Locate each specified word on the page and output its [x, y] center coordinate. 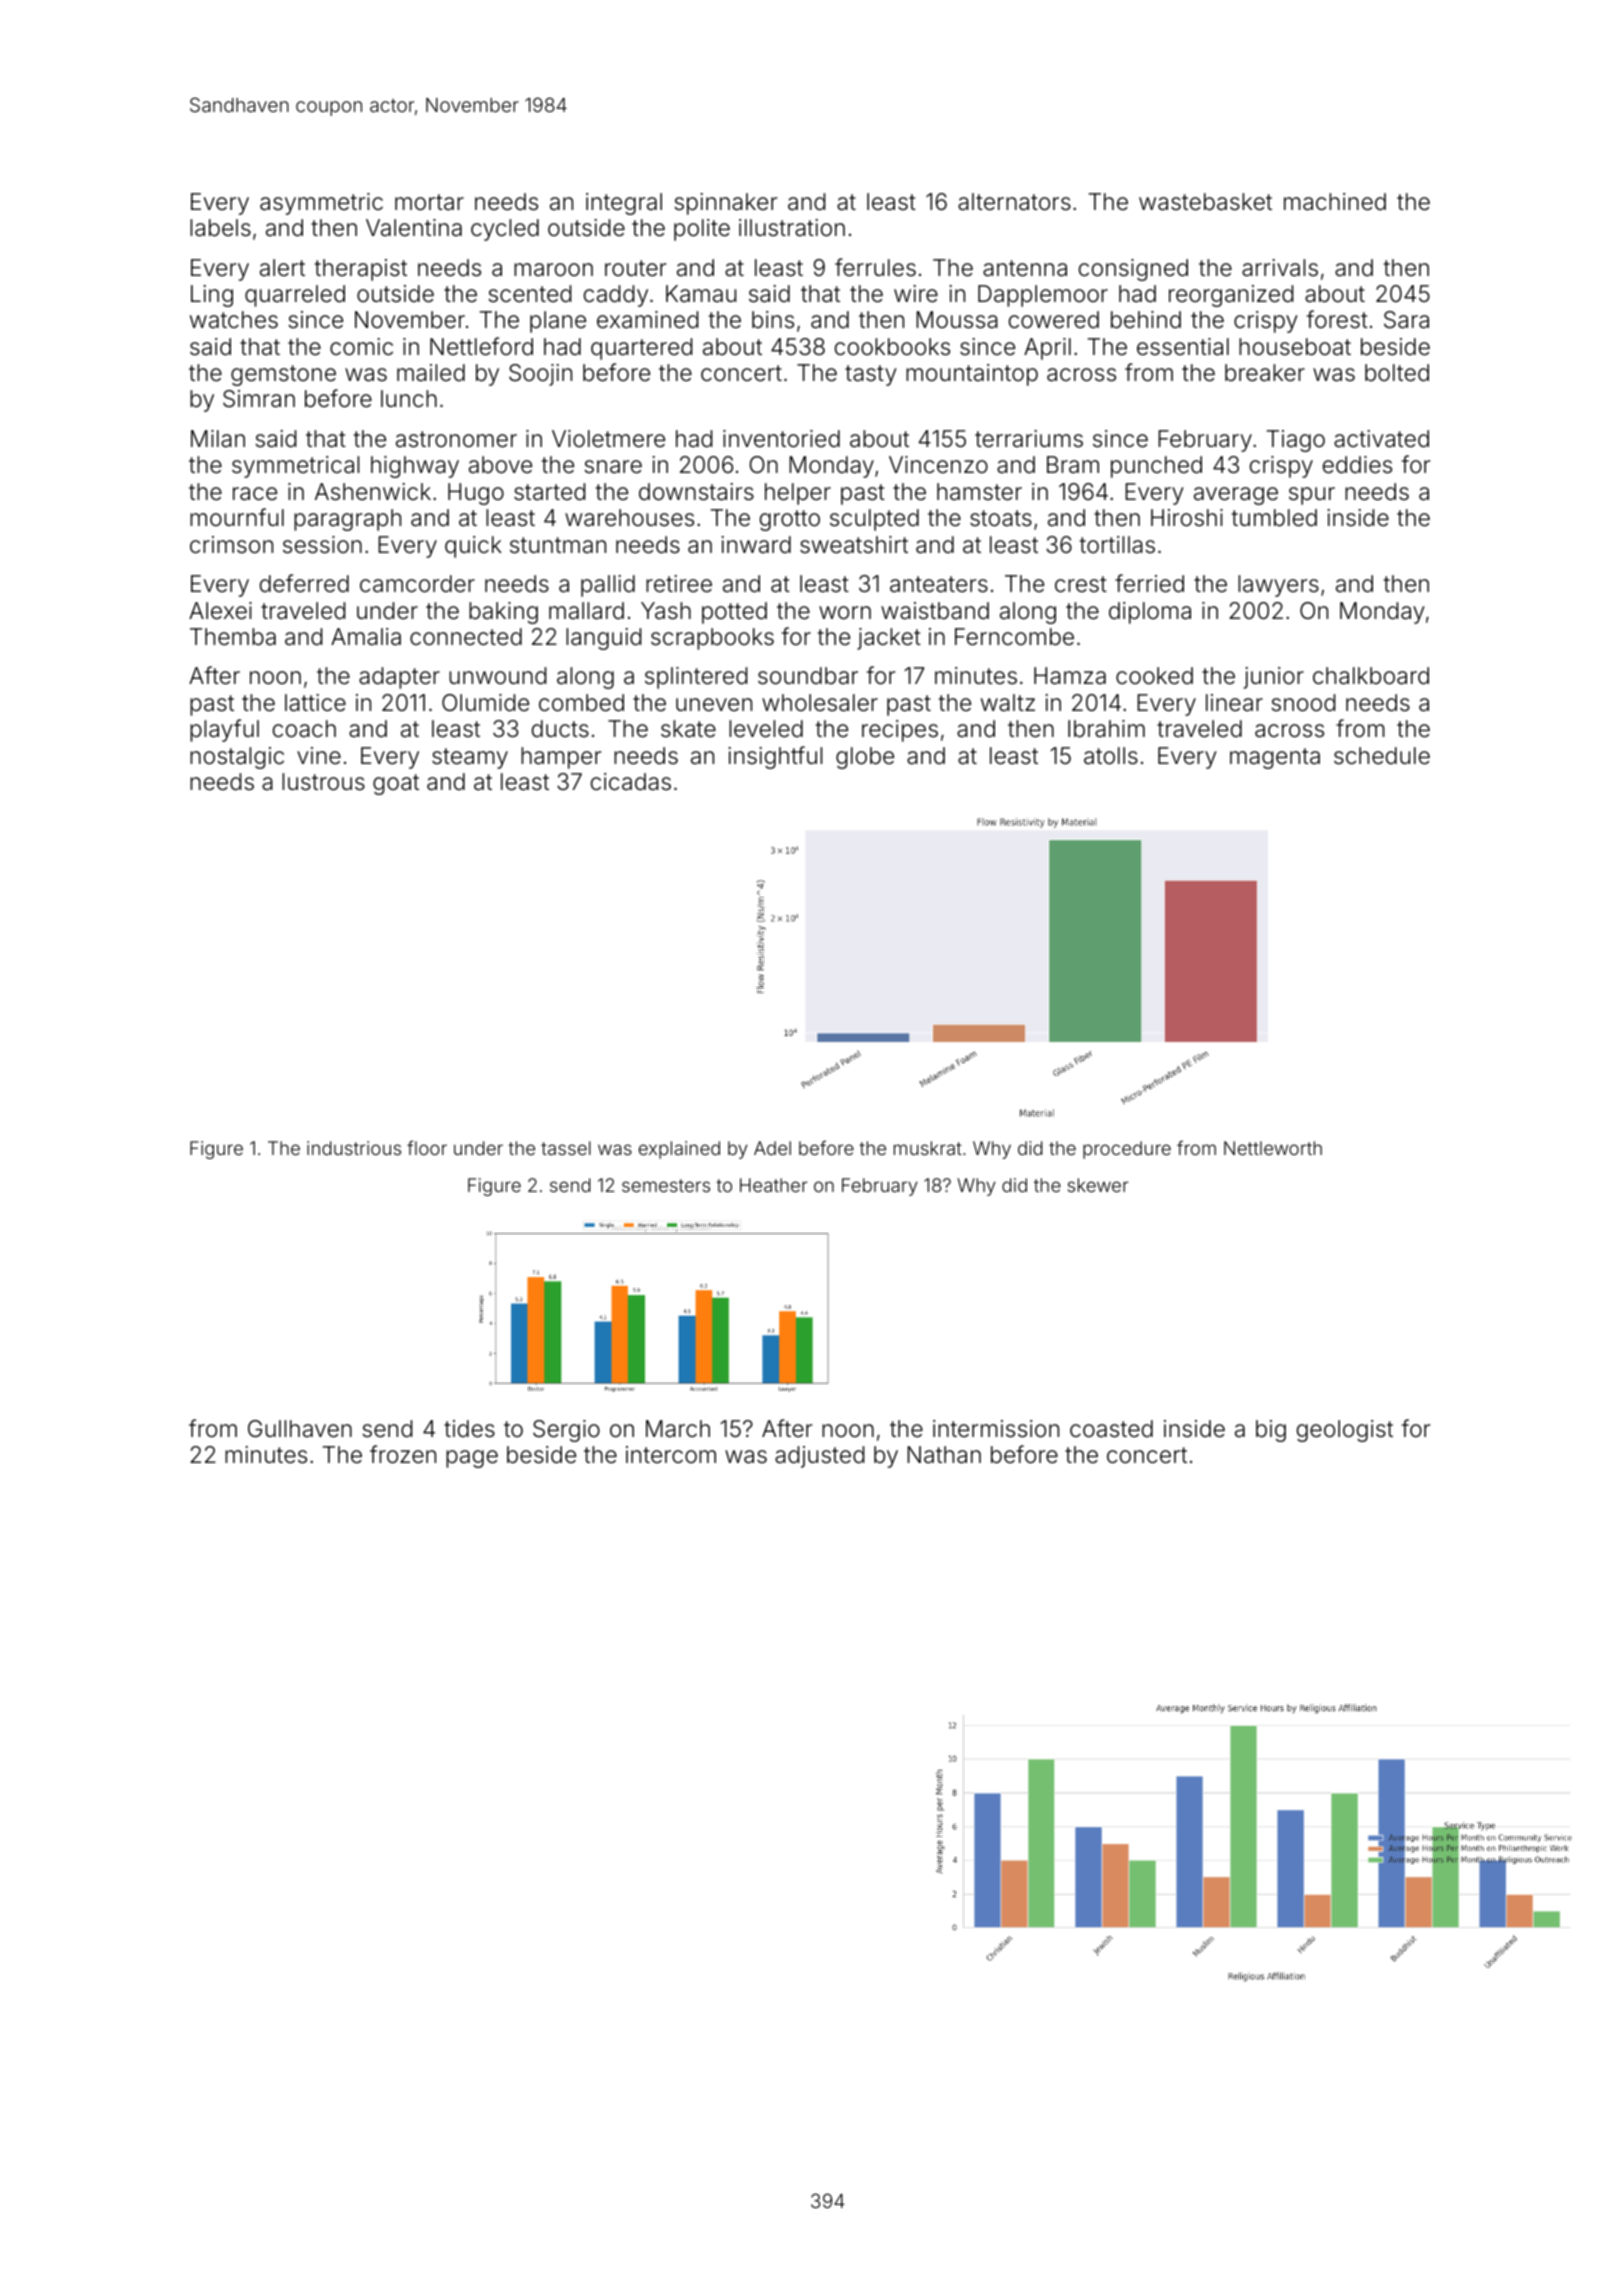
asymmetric [321, 204]
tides [469, 1429]
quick [473, 547]
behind [1146, 320]
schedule [1382, 756]
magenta [1275, 758]
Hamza [1070, 676]
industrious [354, 1148]
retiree [679, 584]
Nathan [944, 1455]
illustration [792, 228]
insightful [775, 757]
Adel [772, 1148]
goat [396, 784]
